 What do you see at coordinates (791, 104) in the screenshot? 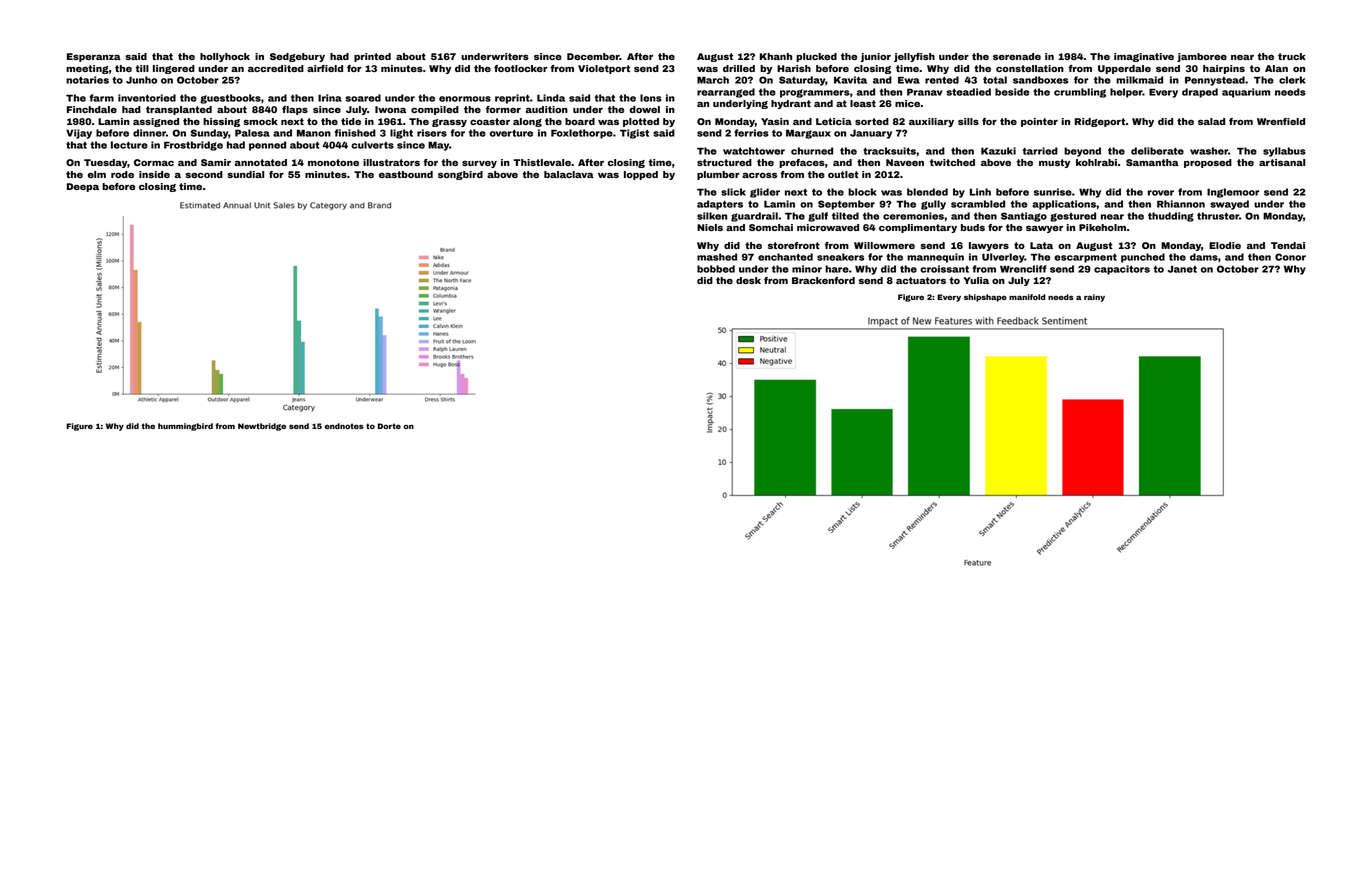
I see `hydrant` at bounding box center [791, 104].
